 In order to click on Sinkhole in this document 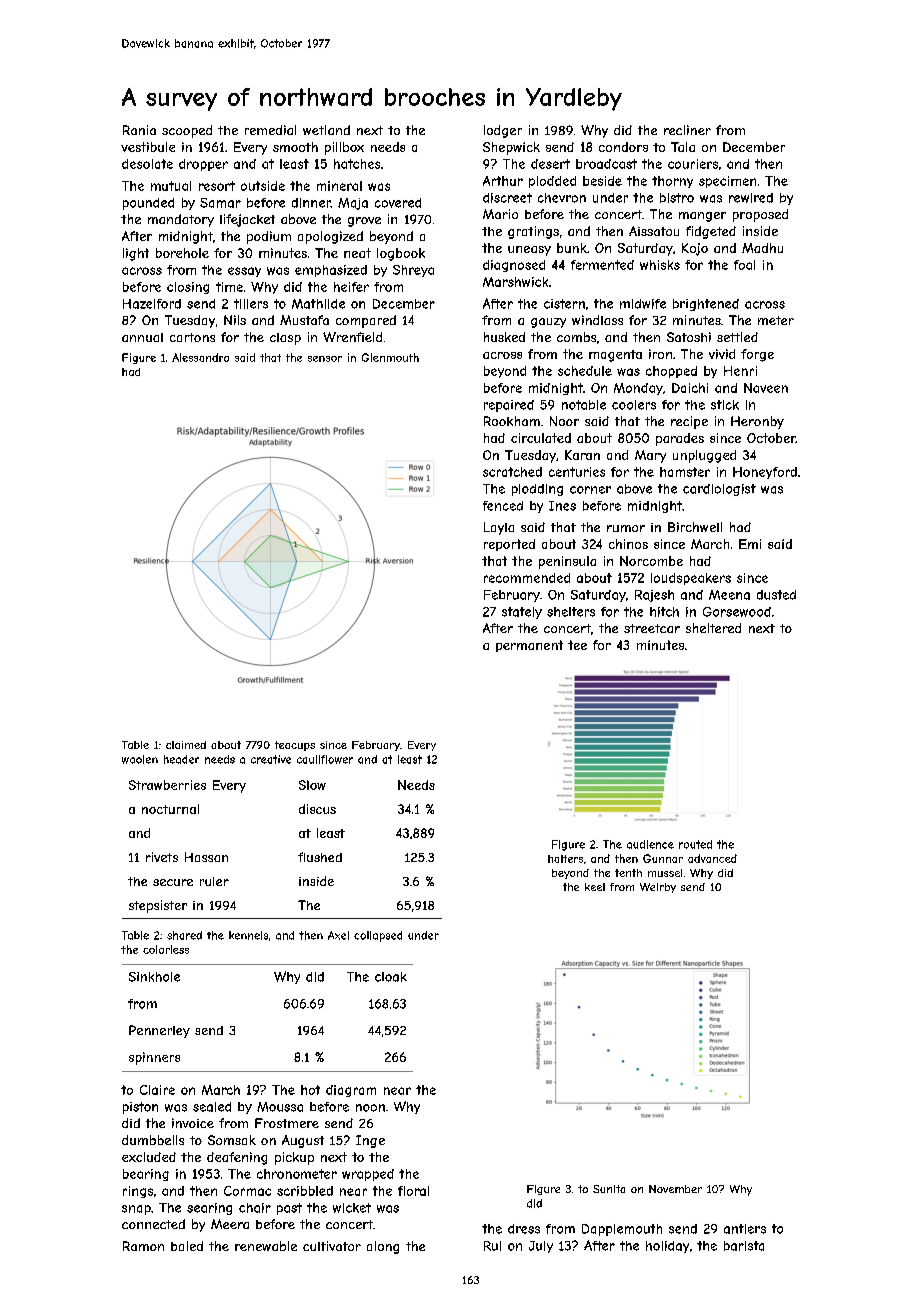, I will do `click(154, 977)`.
